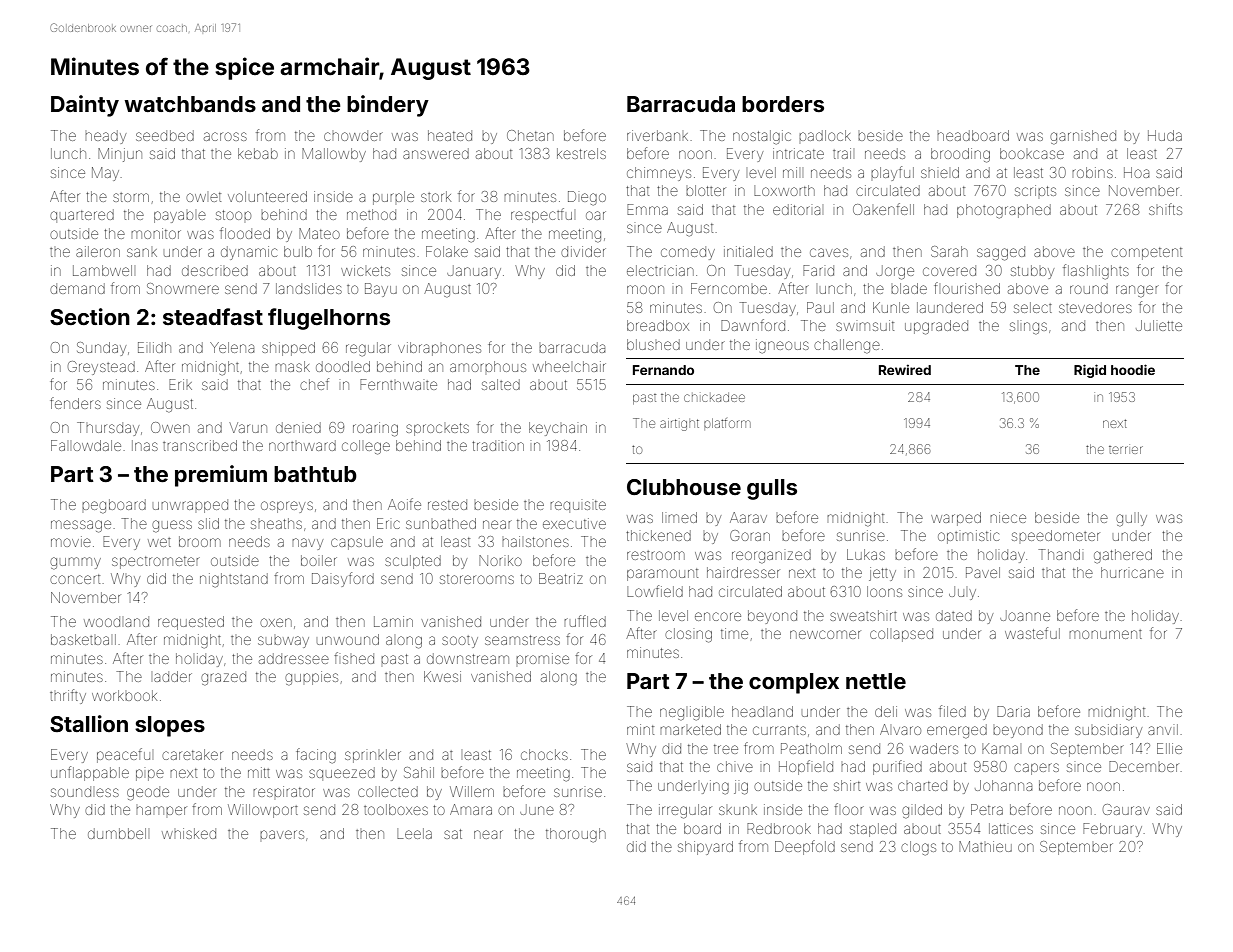  I want to click on northward, so click(302, 445).
